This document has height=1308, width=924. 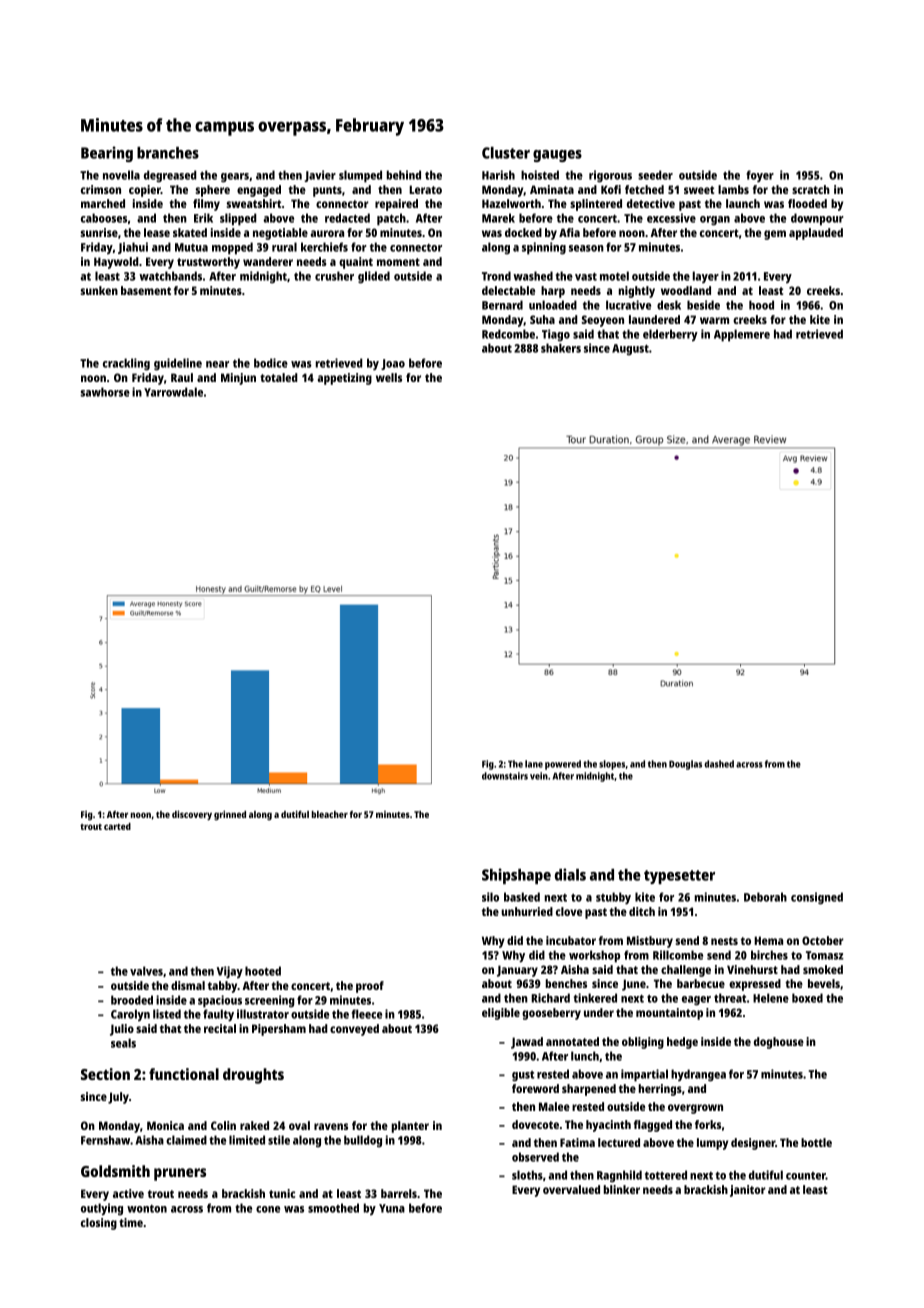 I want to click on dashed, so click(x=719, y=764).
